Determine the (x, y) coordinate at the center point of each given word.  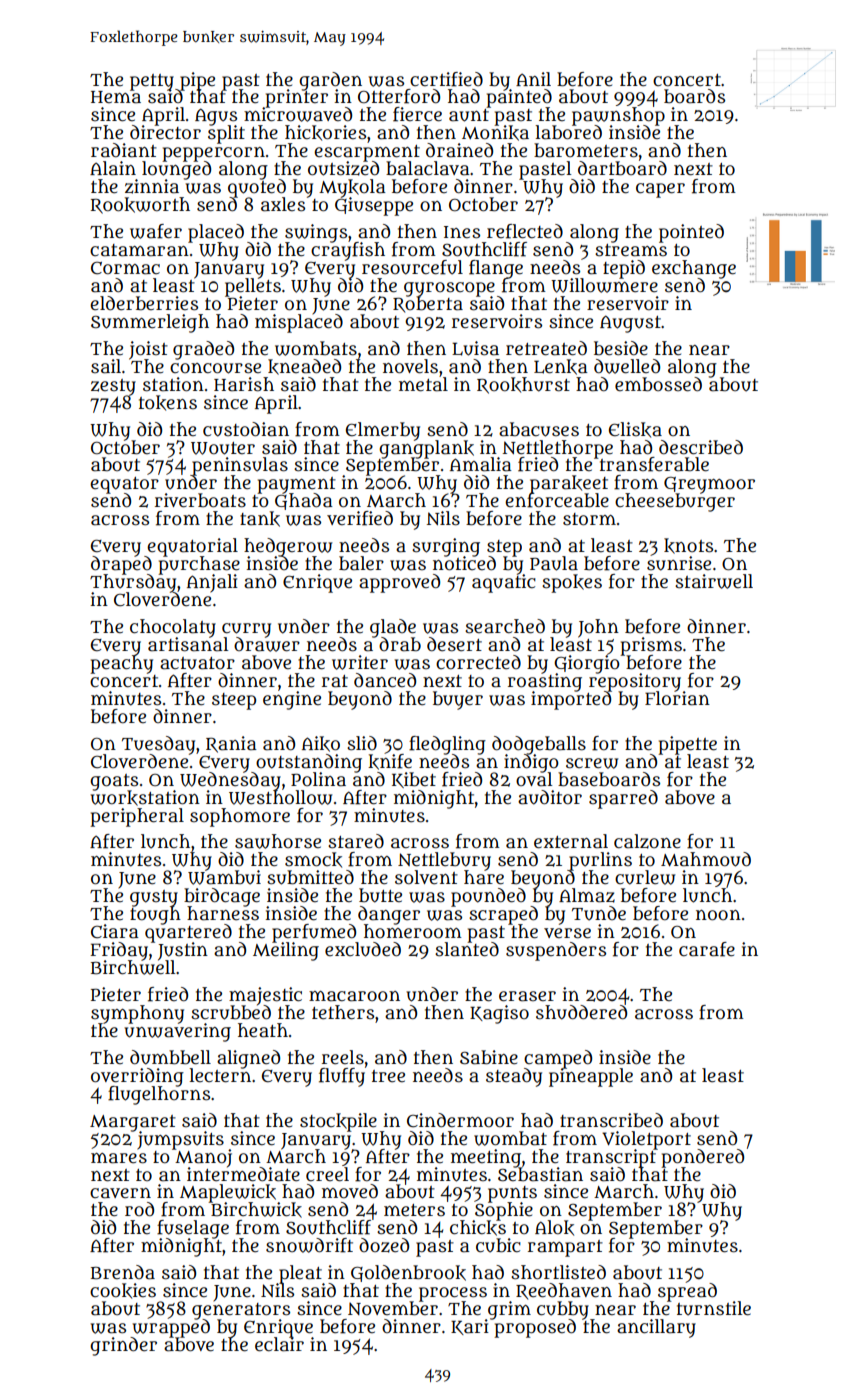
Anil (533, 79)
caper (660, 190)
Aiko (321, 744)
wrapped (171, 1328)
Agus (216, 117)
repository (635, 682)
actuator (197, 663)
